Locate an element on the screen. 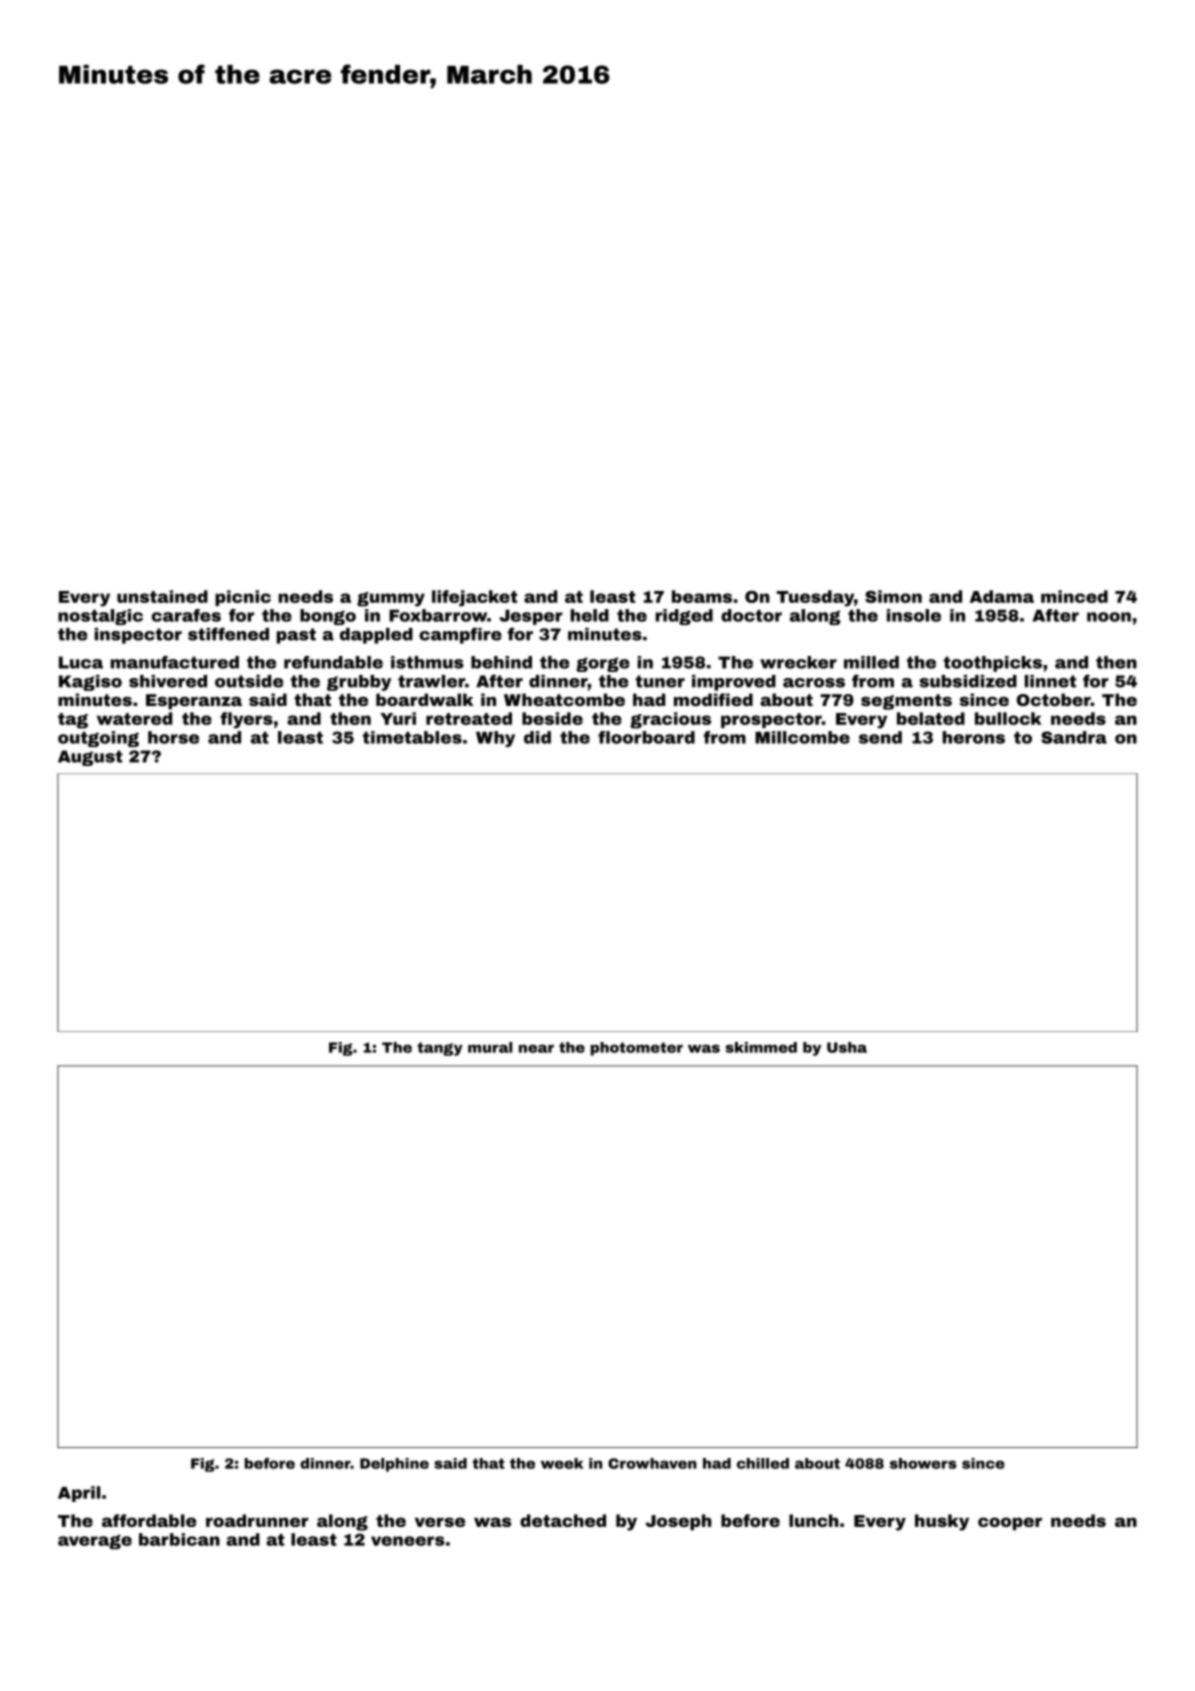  photometer is located at coordinates (637, 1049).
